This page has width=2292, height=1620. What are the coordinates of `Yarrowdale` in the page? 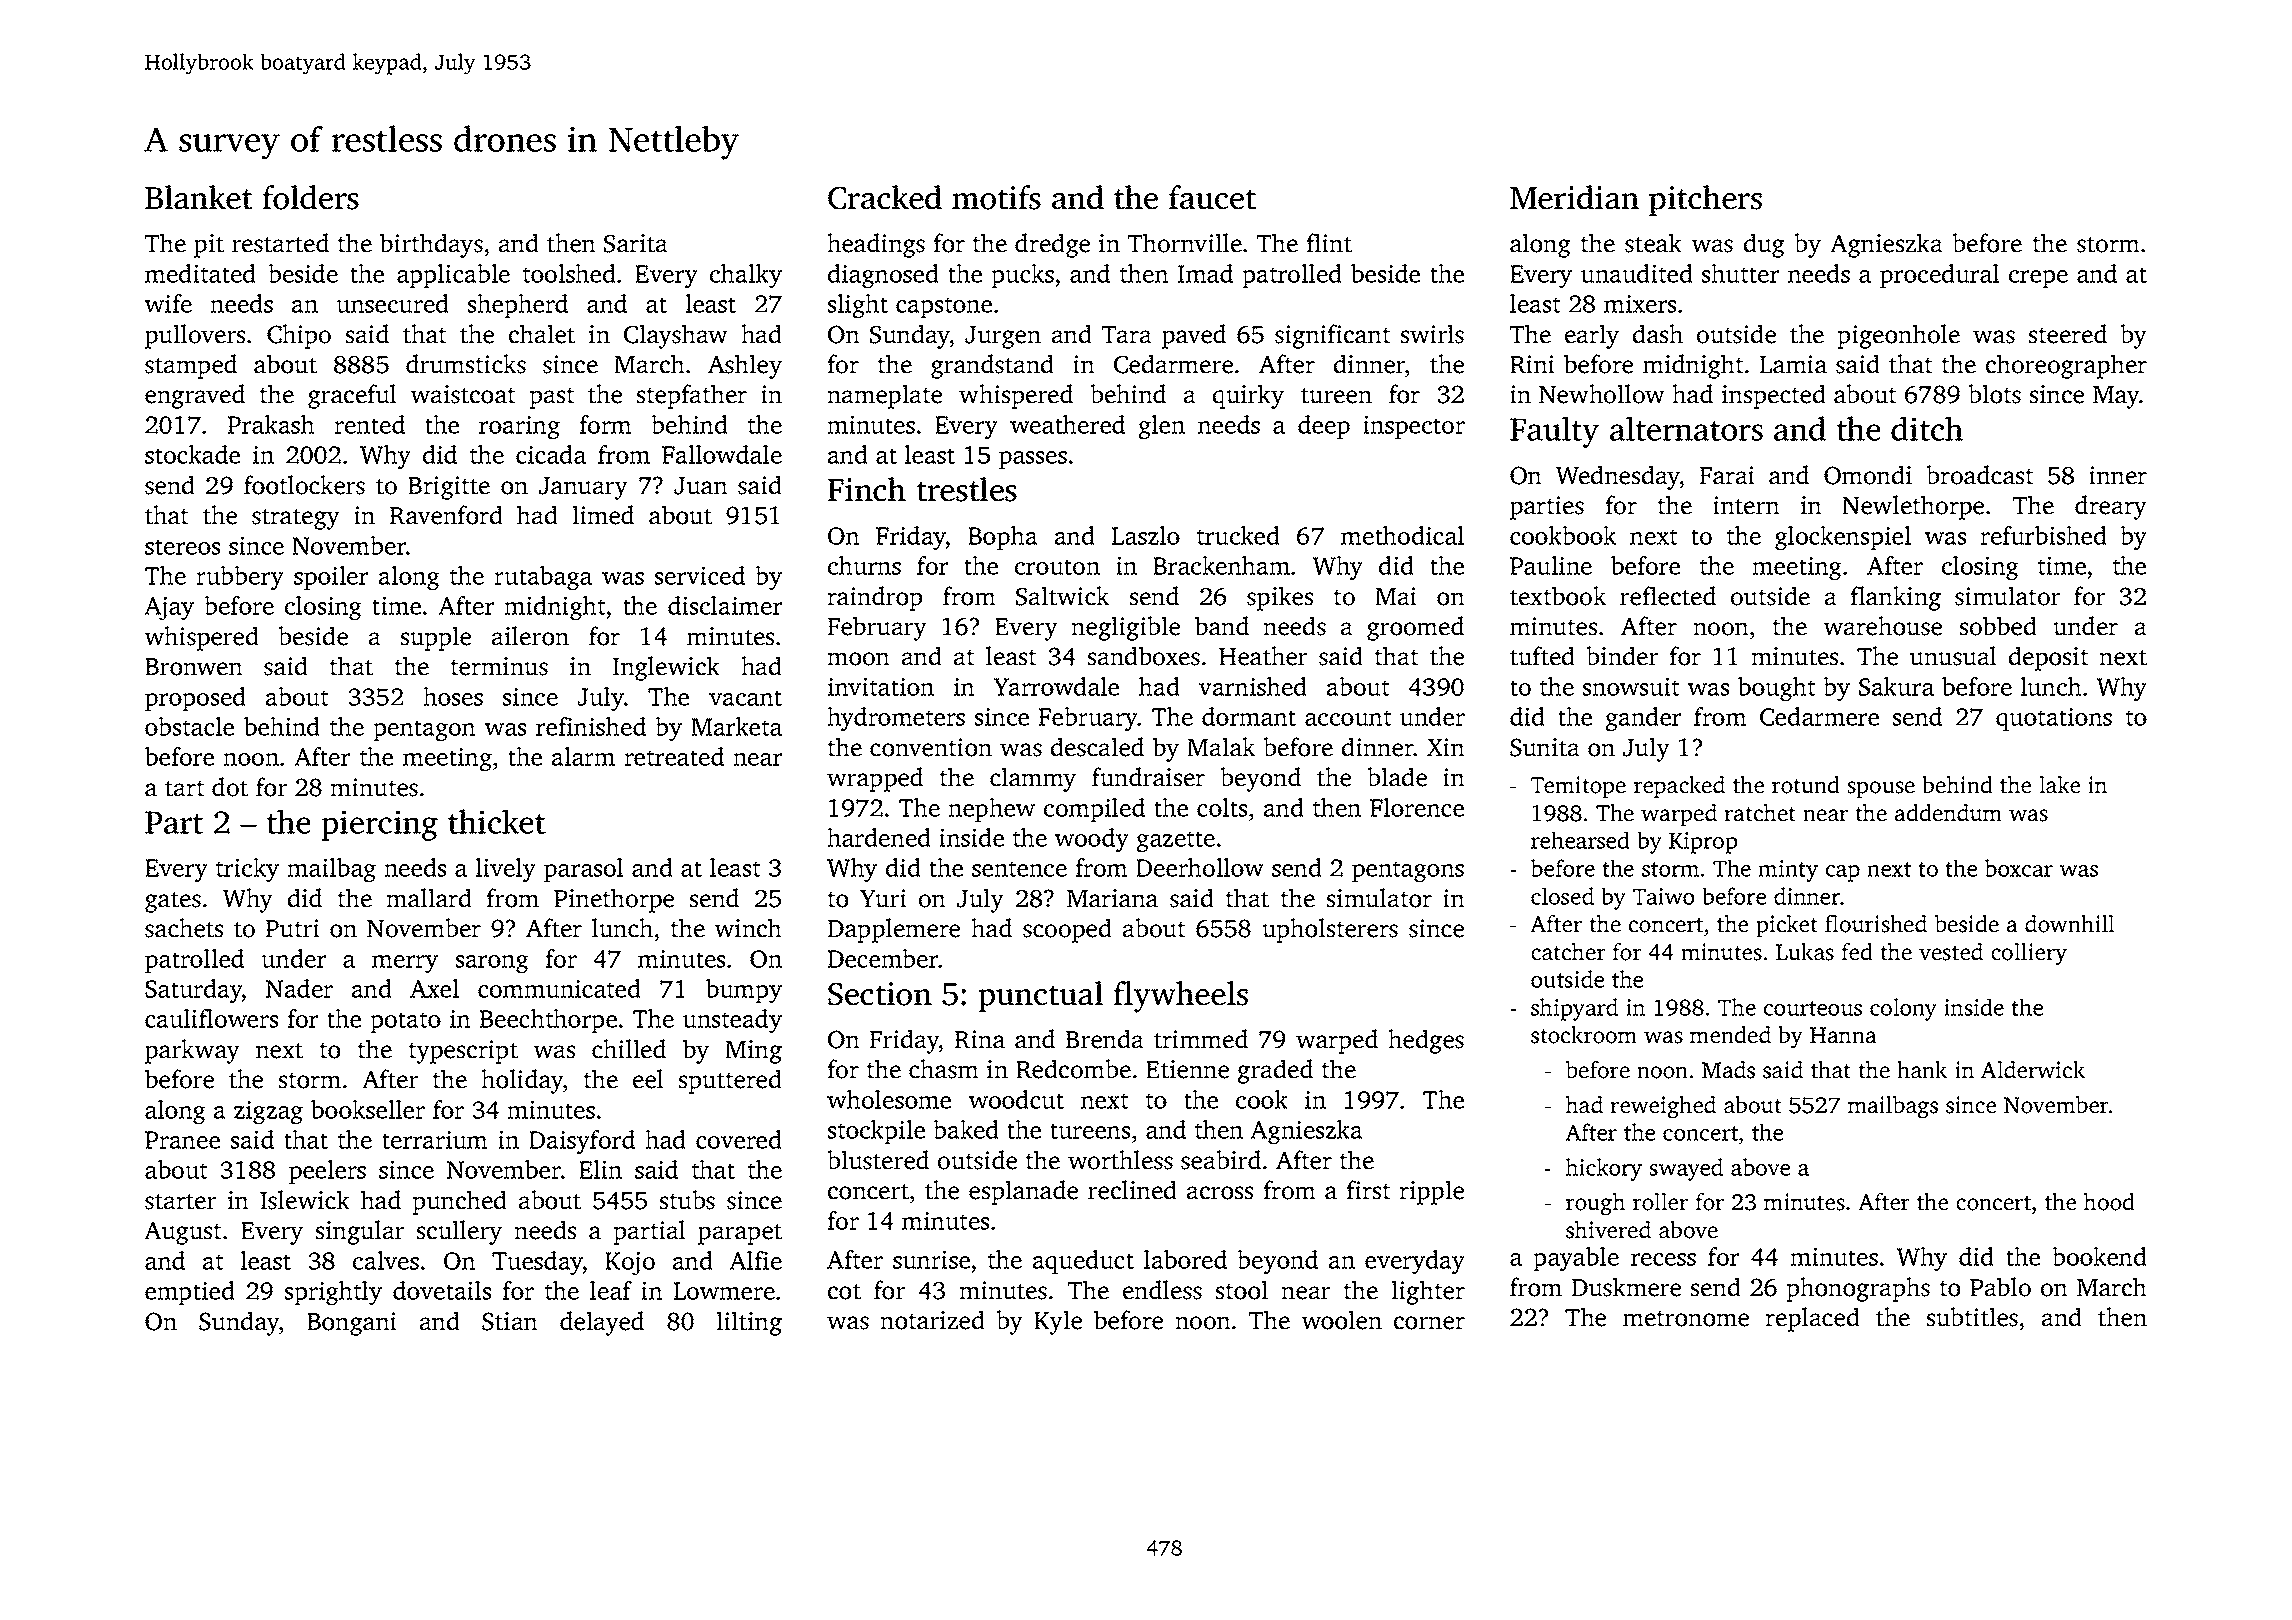 It's located at (1056, 686).
